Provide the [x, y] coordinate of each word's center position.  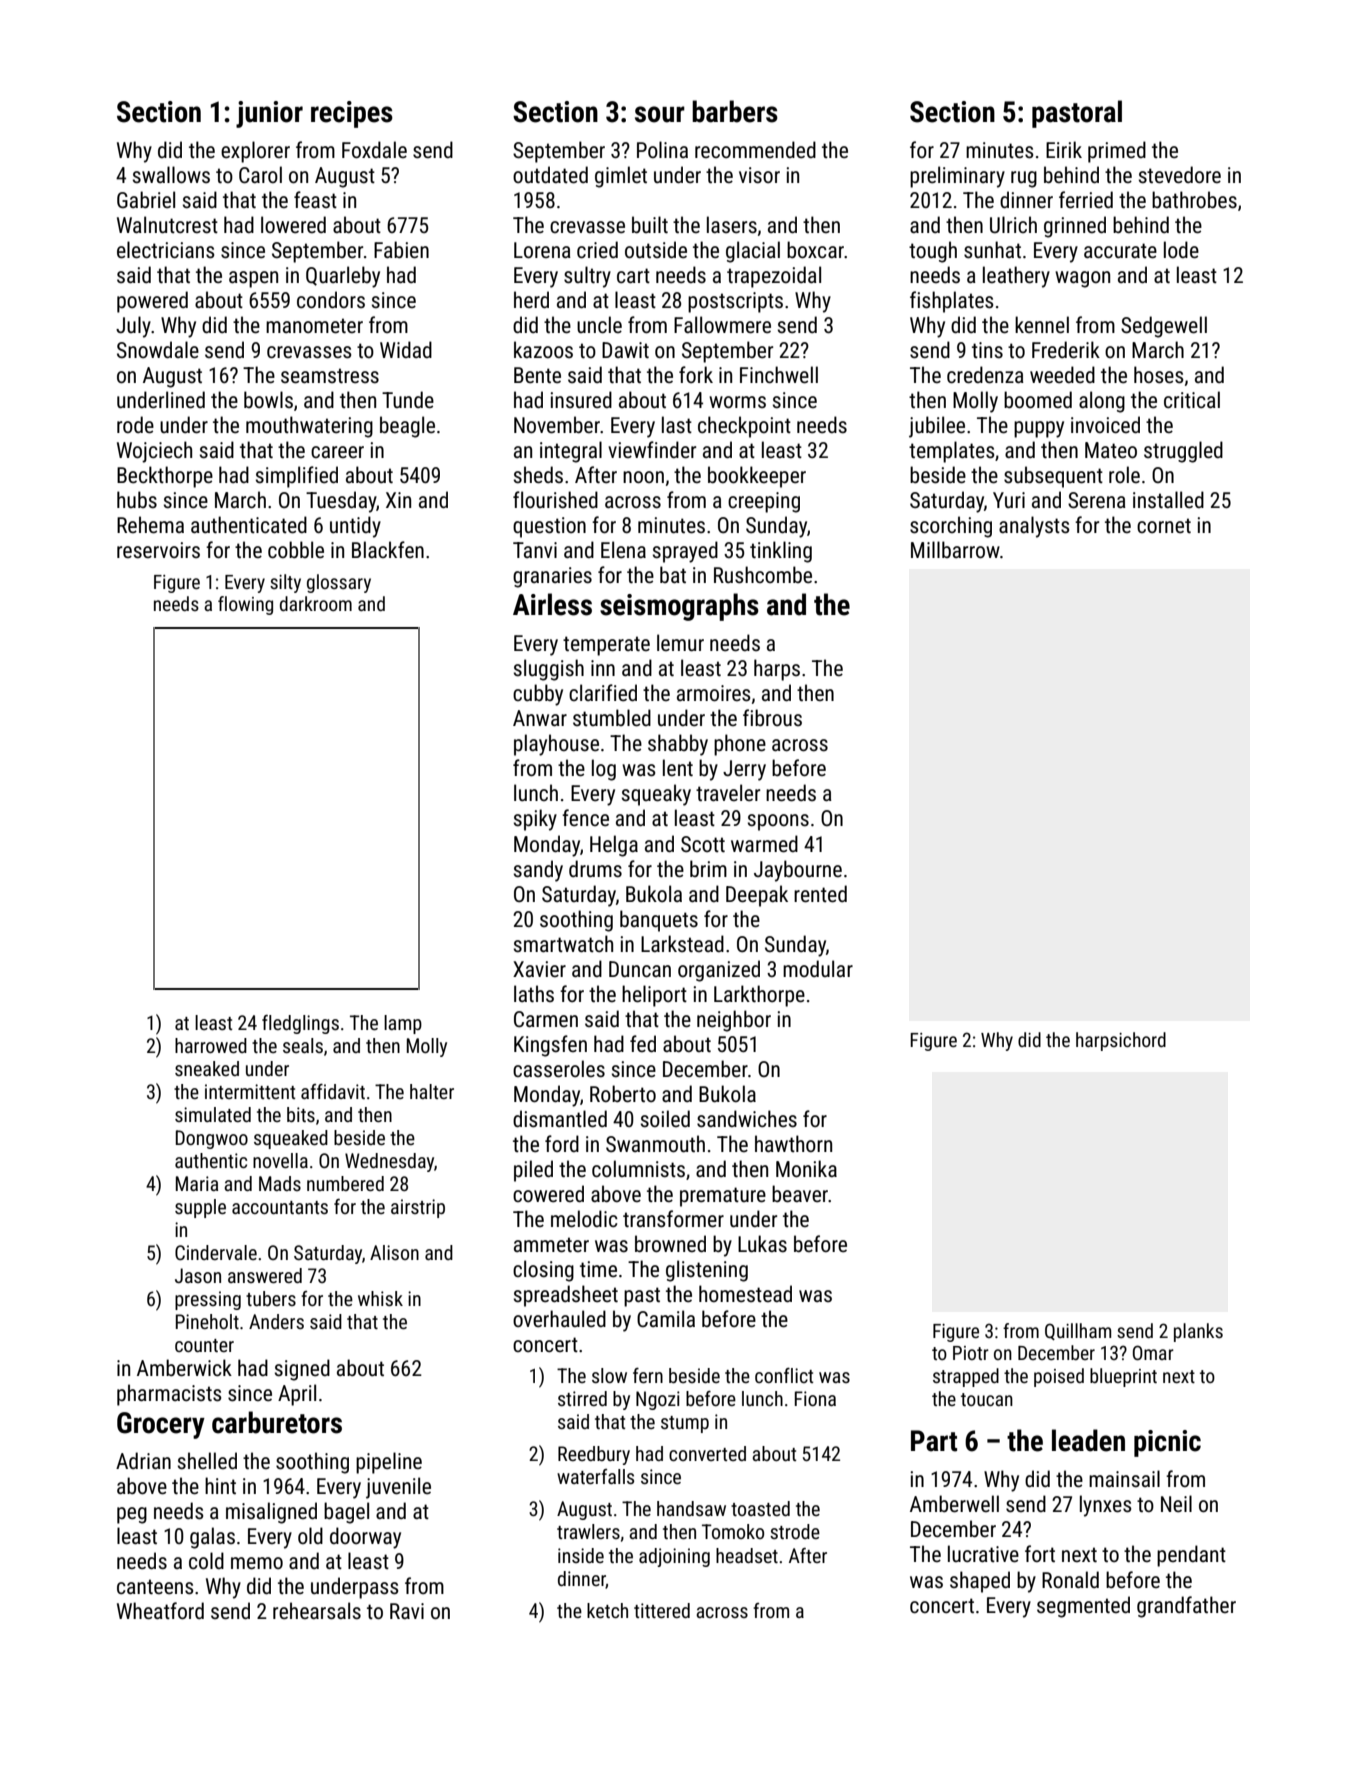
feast [315, 199]
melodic [584, 1219]
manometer [314, 326]
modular [818, 968]
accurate [1120, 251]
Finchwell [779, 375]
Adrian [143, 1460]
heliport [654, 996]
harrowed [211, 1045]
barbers [735, 111]
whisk [380, 1298]
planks [1198, 1332]
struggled [1183, 452]
